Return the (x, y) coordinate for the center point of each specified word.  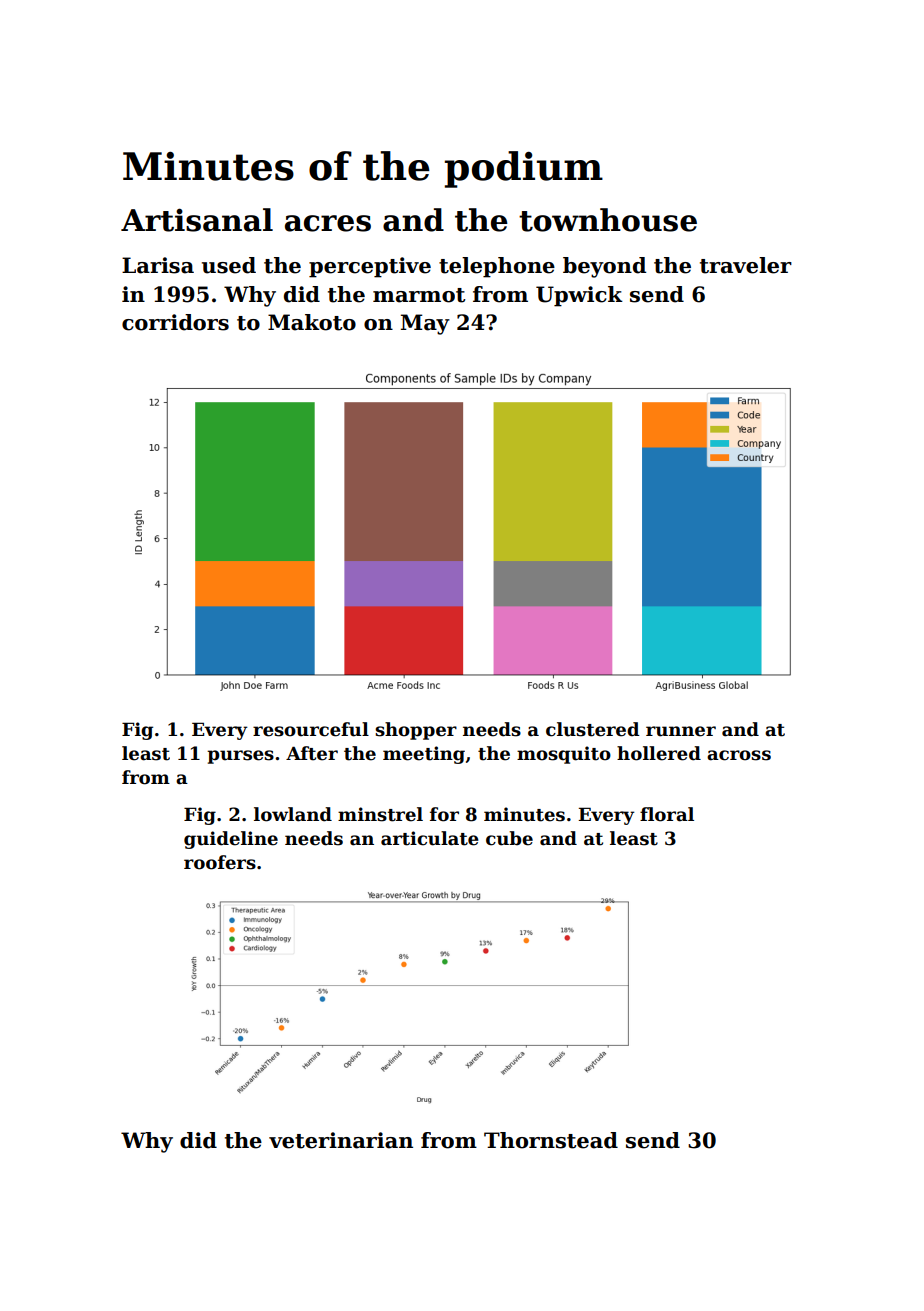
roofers (220, 862)
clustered (592, 729)
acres (328, 223)
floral (667, 814)
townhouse (608, 220)
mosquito (564, 755)
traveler (746, 265)
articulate (430, 838)
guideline (231, 840)
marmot (419, 295)
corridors (175, 322)
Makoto (312, 322)
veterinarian (341, 1140)
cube (509, 838)
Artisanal (197, 220)
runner (681, 731)
